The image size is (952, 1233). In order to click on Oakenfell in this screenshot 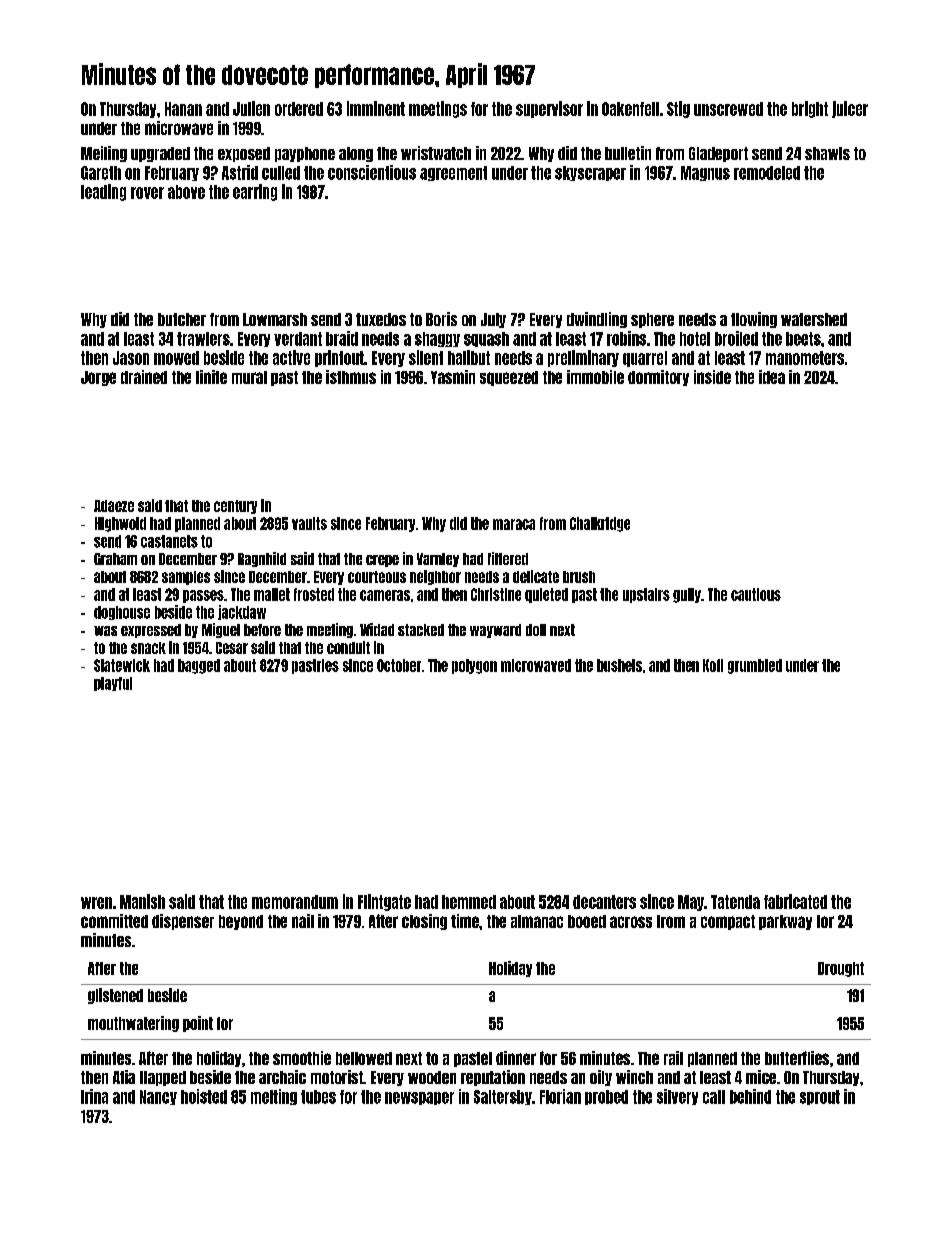, I will do `click(630, 109)`.
